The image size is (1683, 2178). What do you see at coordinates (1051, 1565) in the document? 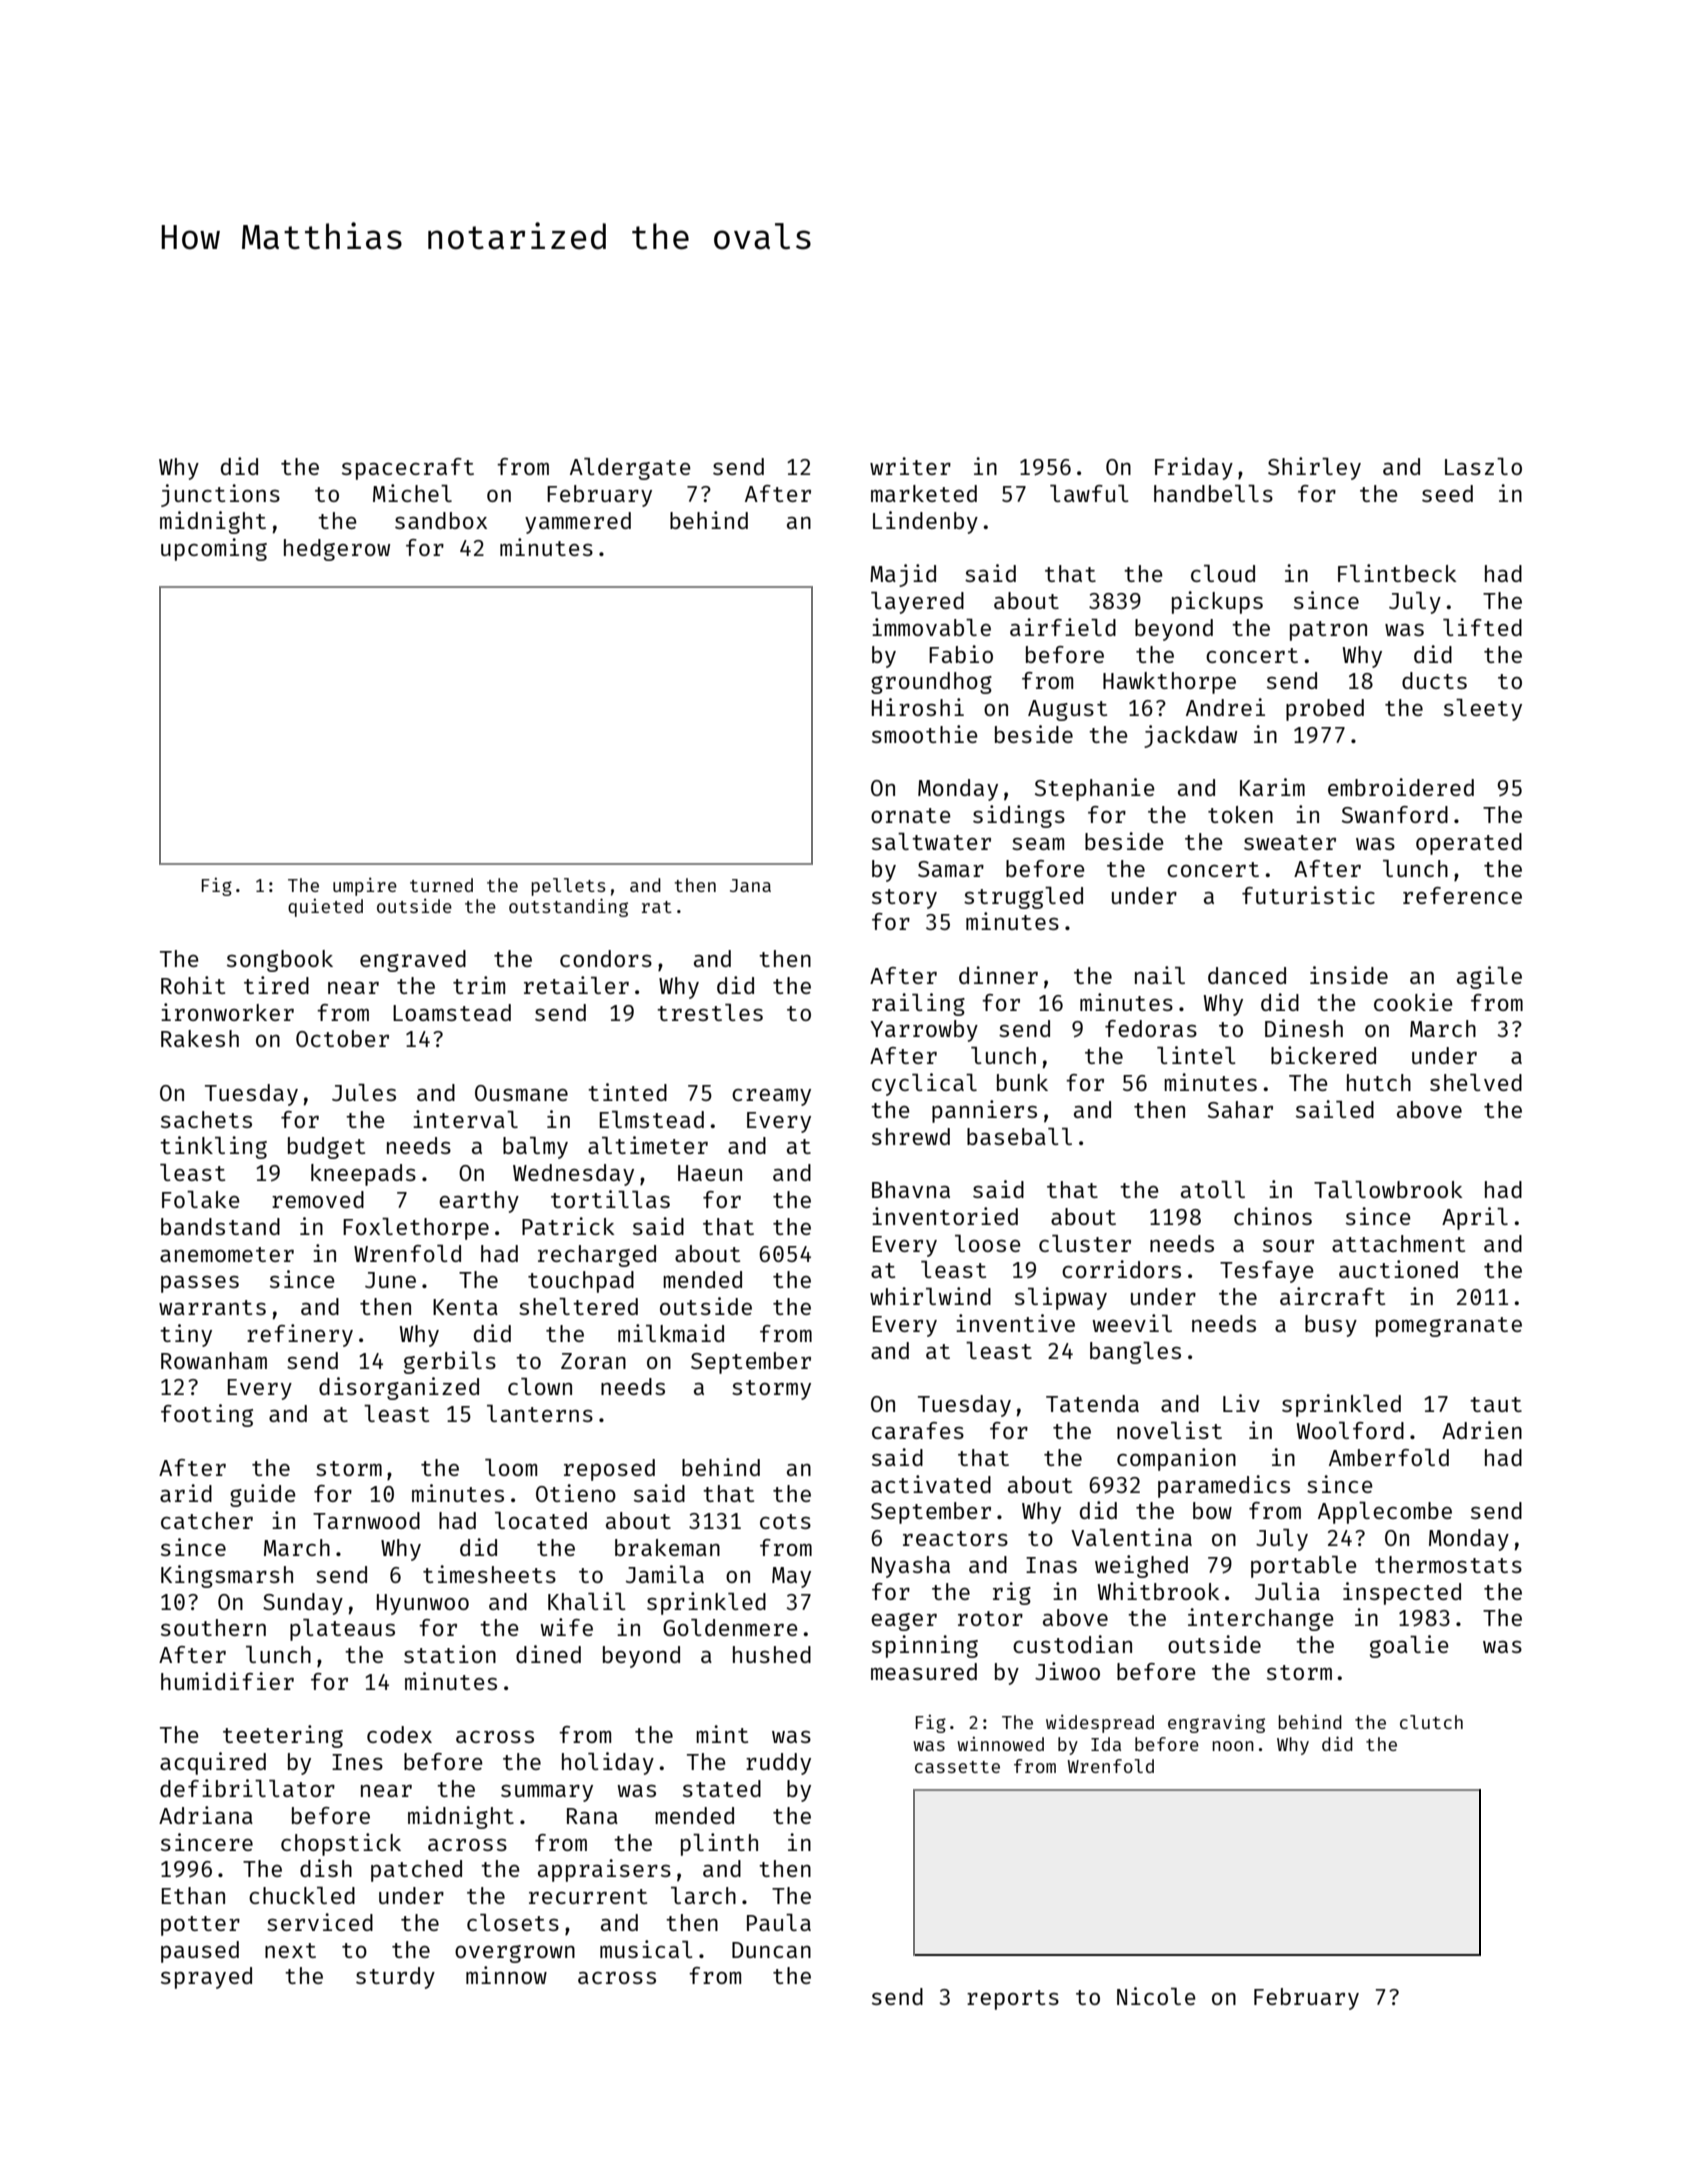
I see `Inas` at bounding box center [1051, 1565].
